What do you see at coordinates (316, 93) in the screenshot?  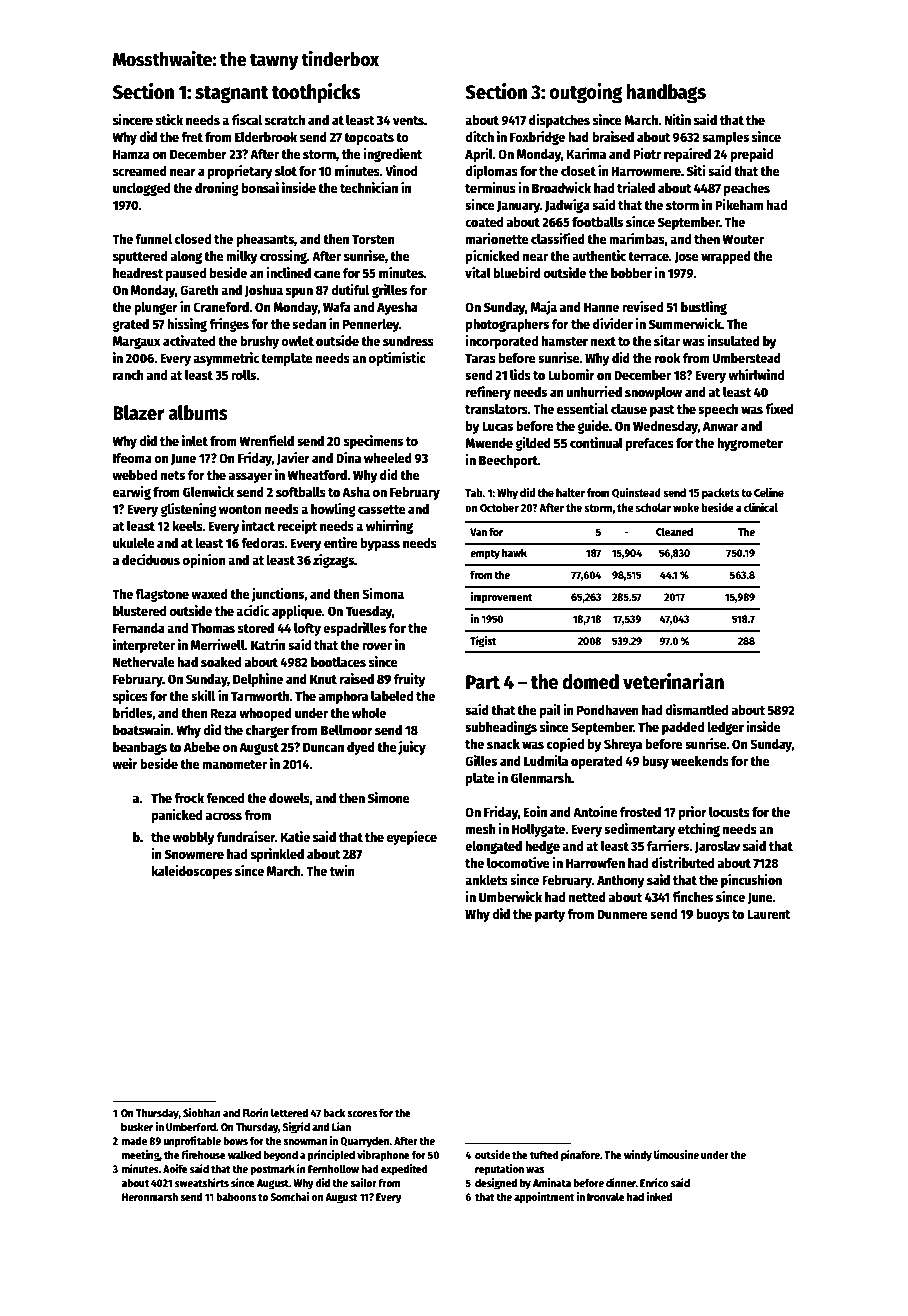 I see `toothpicks` at bounding box center [316, 93].
